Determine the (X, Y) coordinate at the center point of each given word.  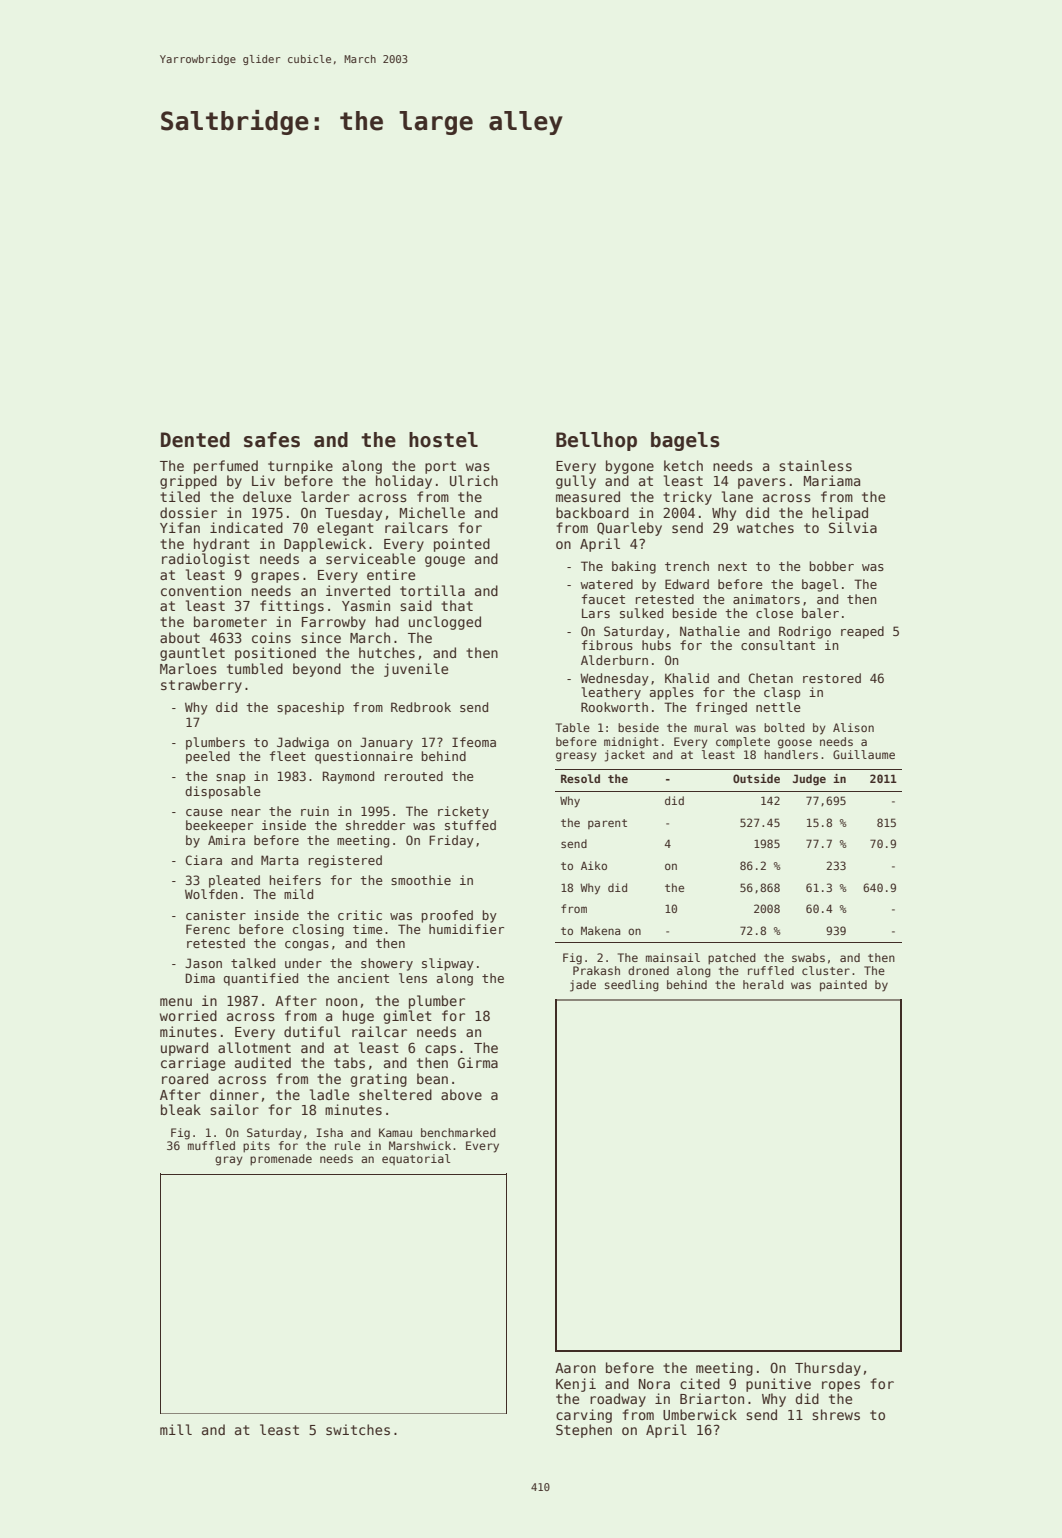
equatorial (416, 1159)
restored (832, 678)
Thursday (828, 1369)
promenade (281, 1160)
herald (763, 984)
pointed (462, 545)
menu (176, 1002)
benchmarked (458, 1132)
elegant (345, 529)
